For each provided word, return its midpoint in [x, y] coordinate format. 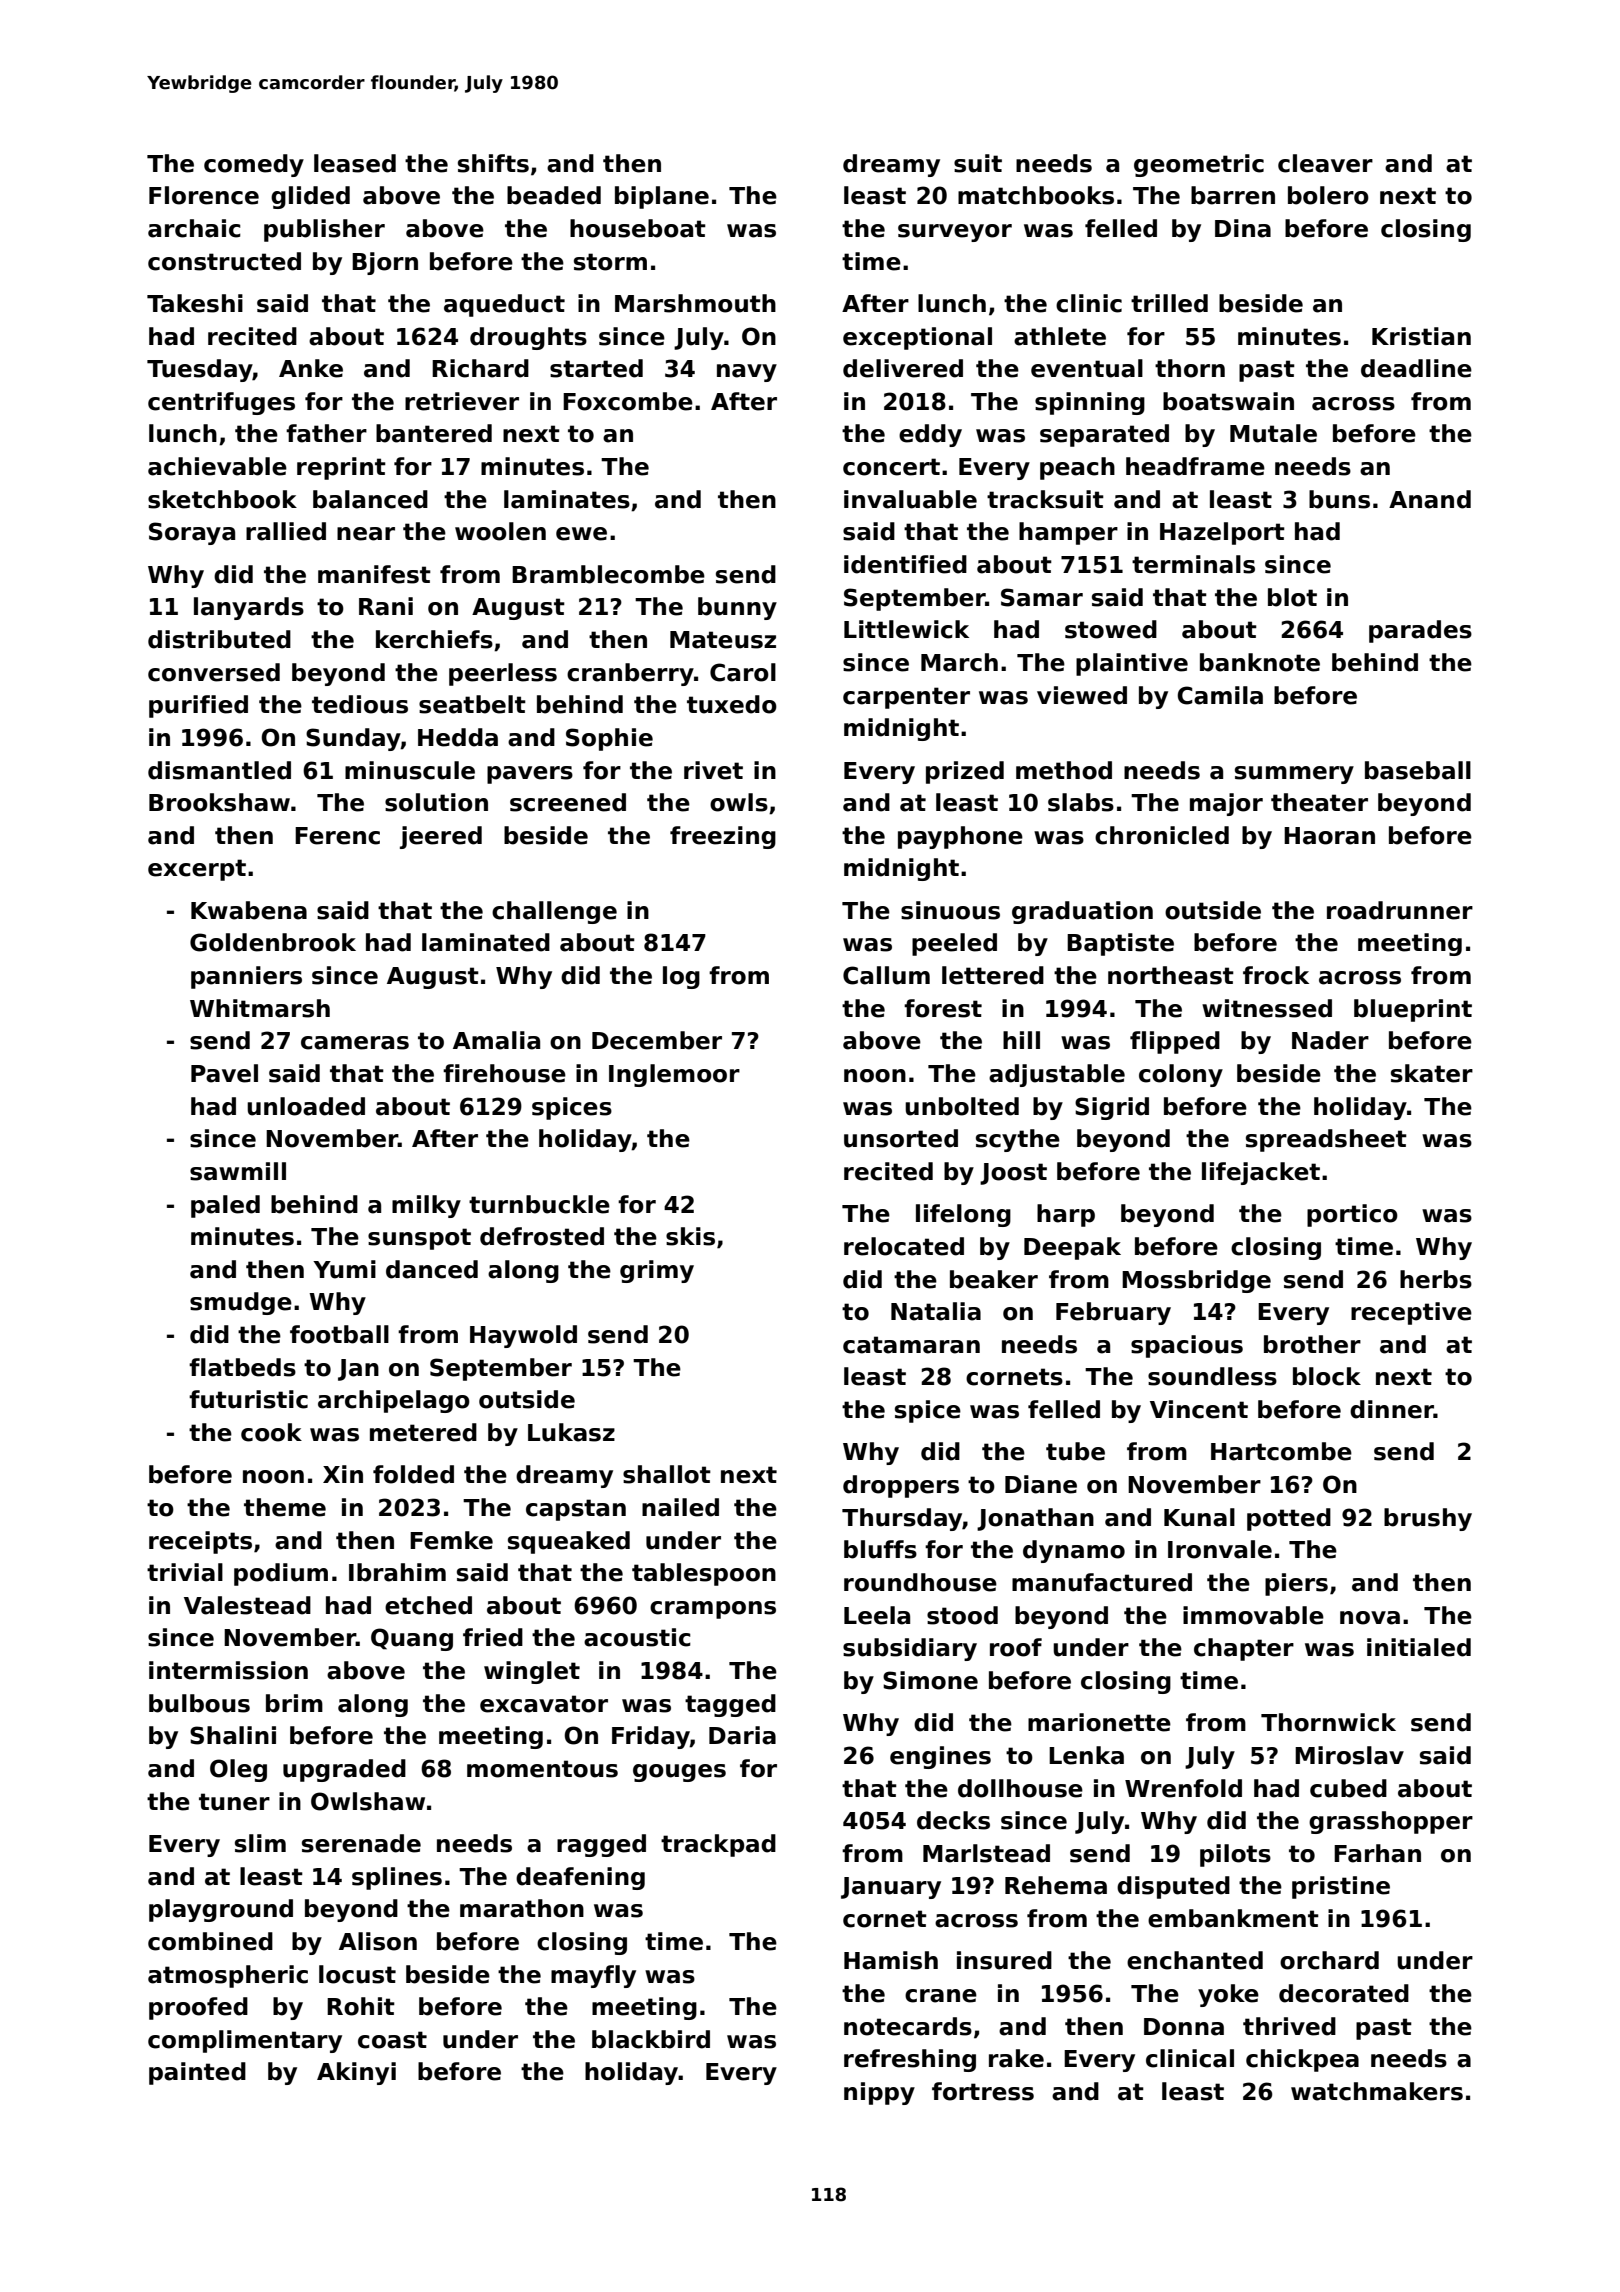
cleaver [1325, 163]
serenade [361, 1843]
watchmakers [1377, 2091]
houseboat [638, 228]
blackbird [651, 2039]
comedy [254, 165]
